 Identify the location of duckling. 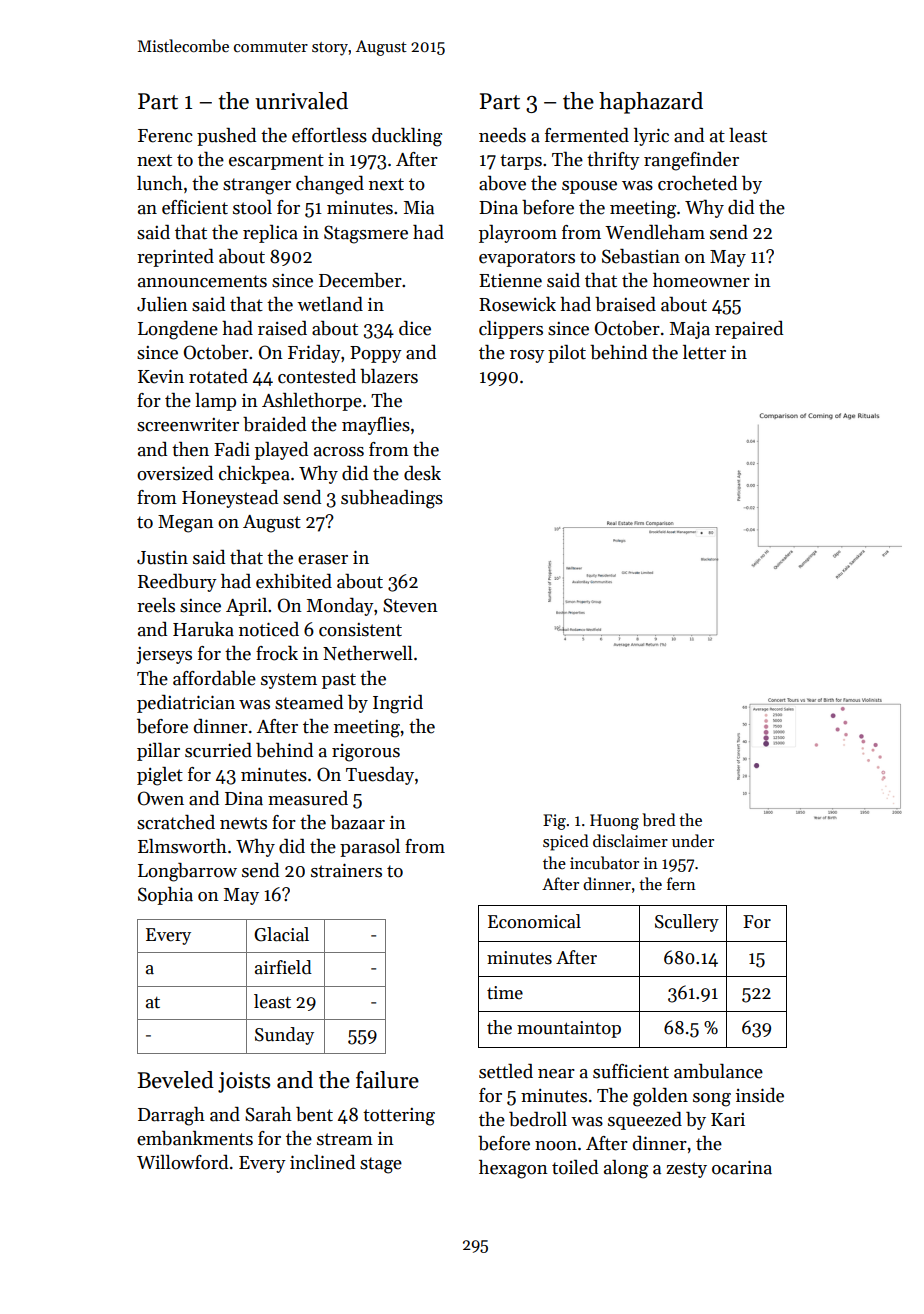
(407, 137).
